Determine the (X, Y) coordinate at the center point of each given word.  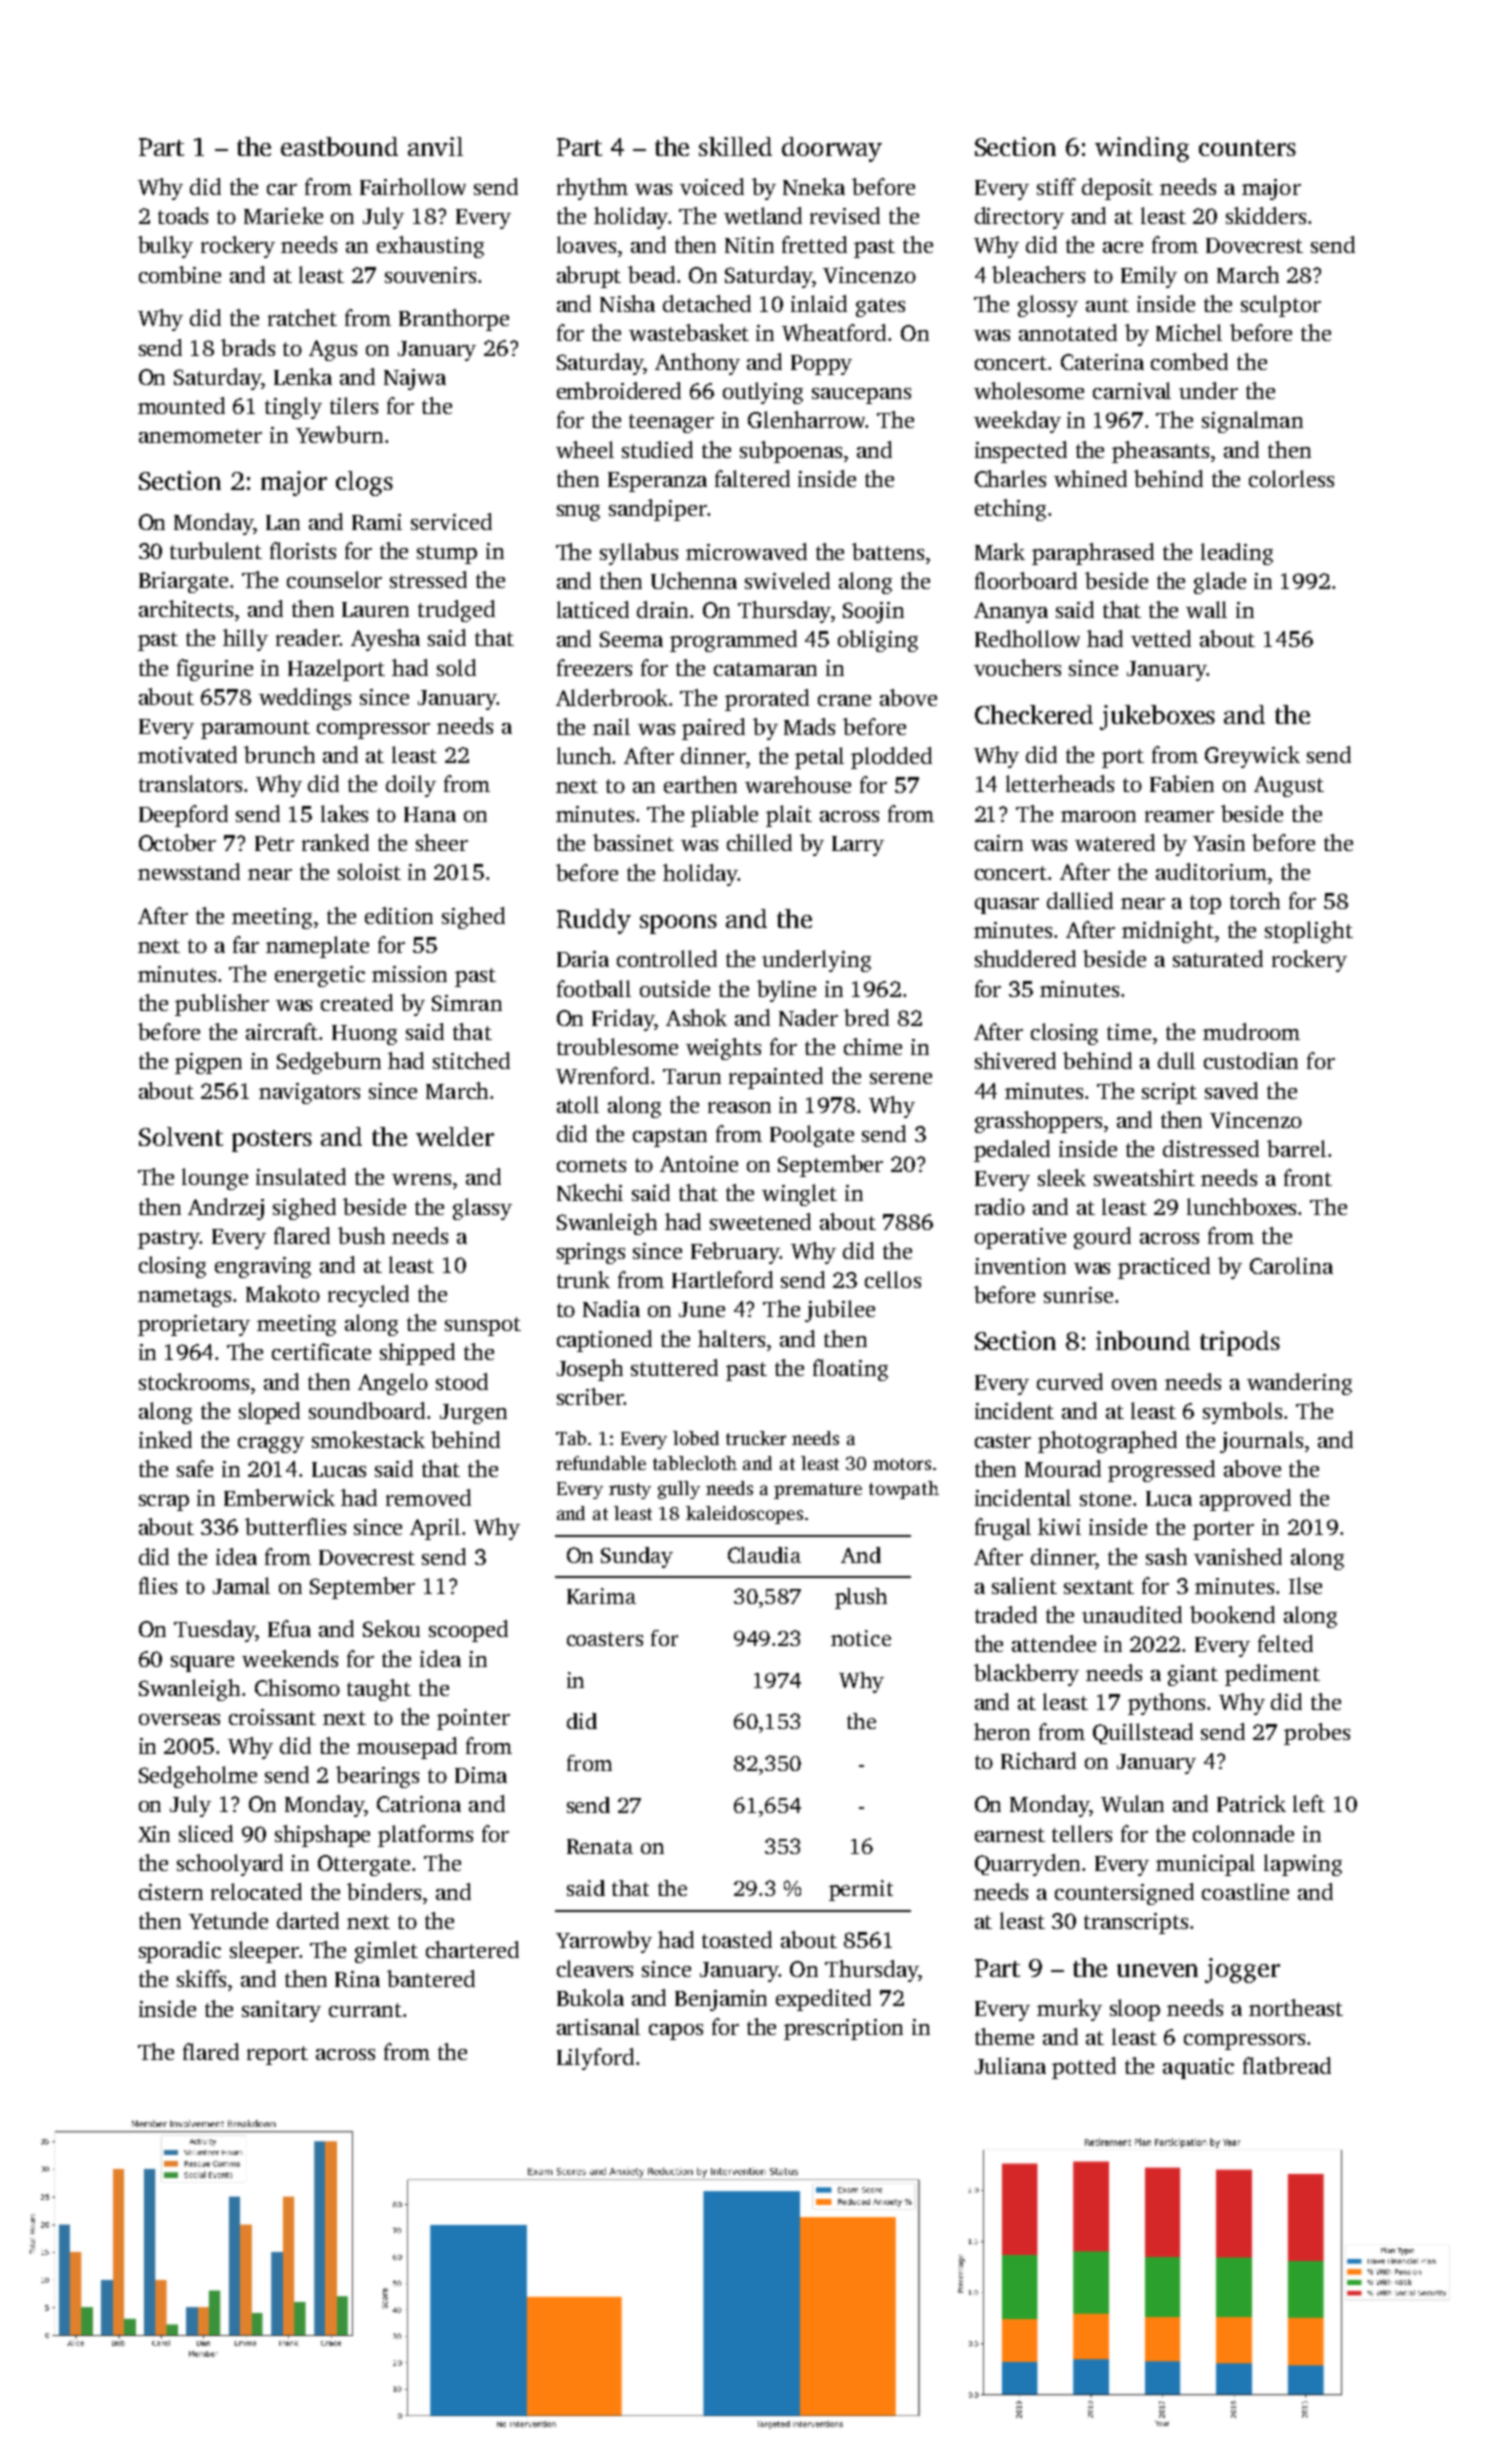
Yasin (1219, 843)
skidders (1266, 215)
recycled (368, 1296)
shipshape (322, 1836)
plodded (891, 758)
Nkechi (590, 1192)
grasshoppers (1038, 1122)
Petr (274, 843)
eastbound (339, 146)
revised (845, 215)
